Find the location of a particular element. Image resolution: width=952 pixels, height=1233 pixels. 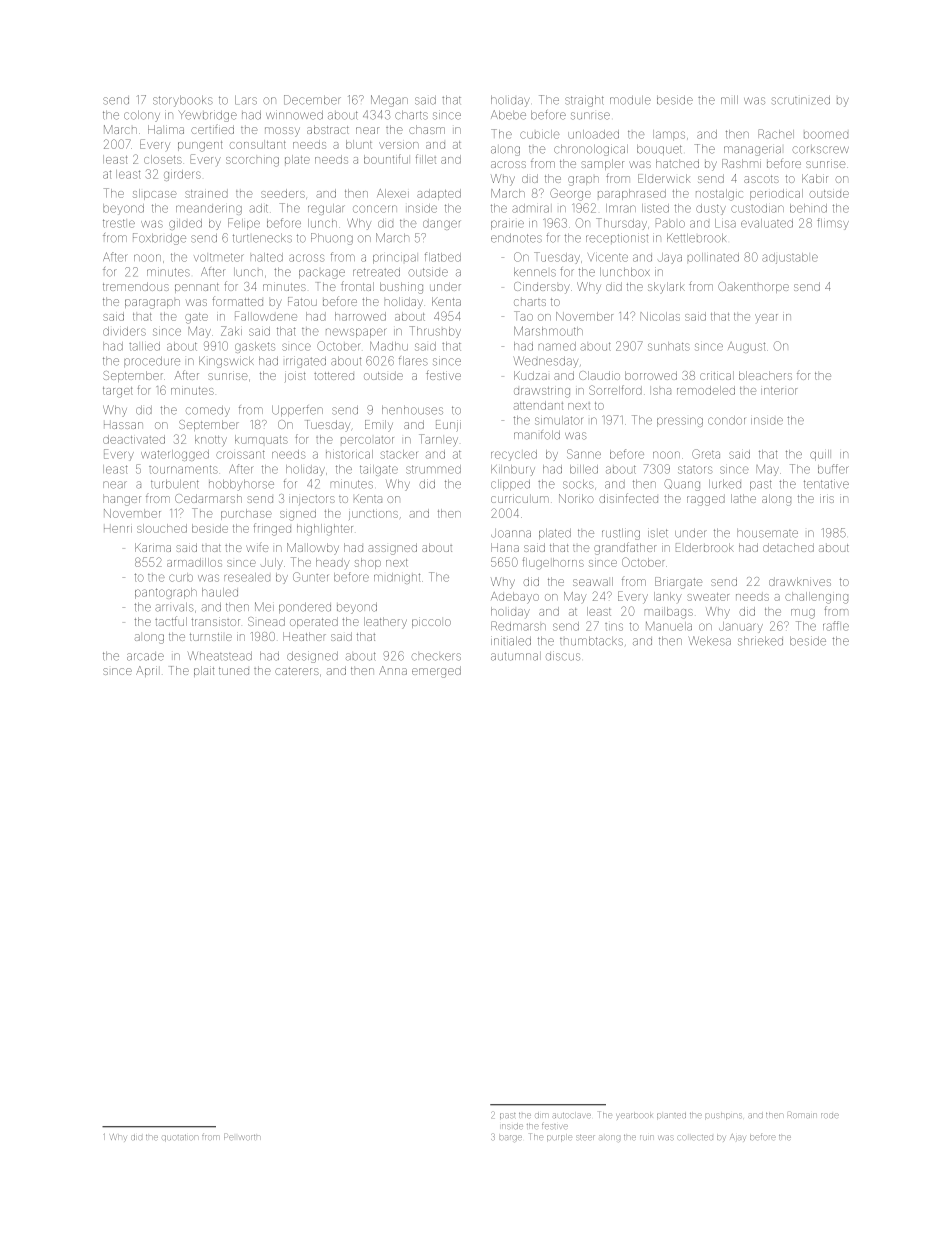

strummed is located at coordinates (433, 469).
